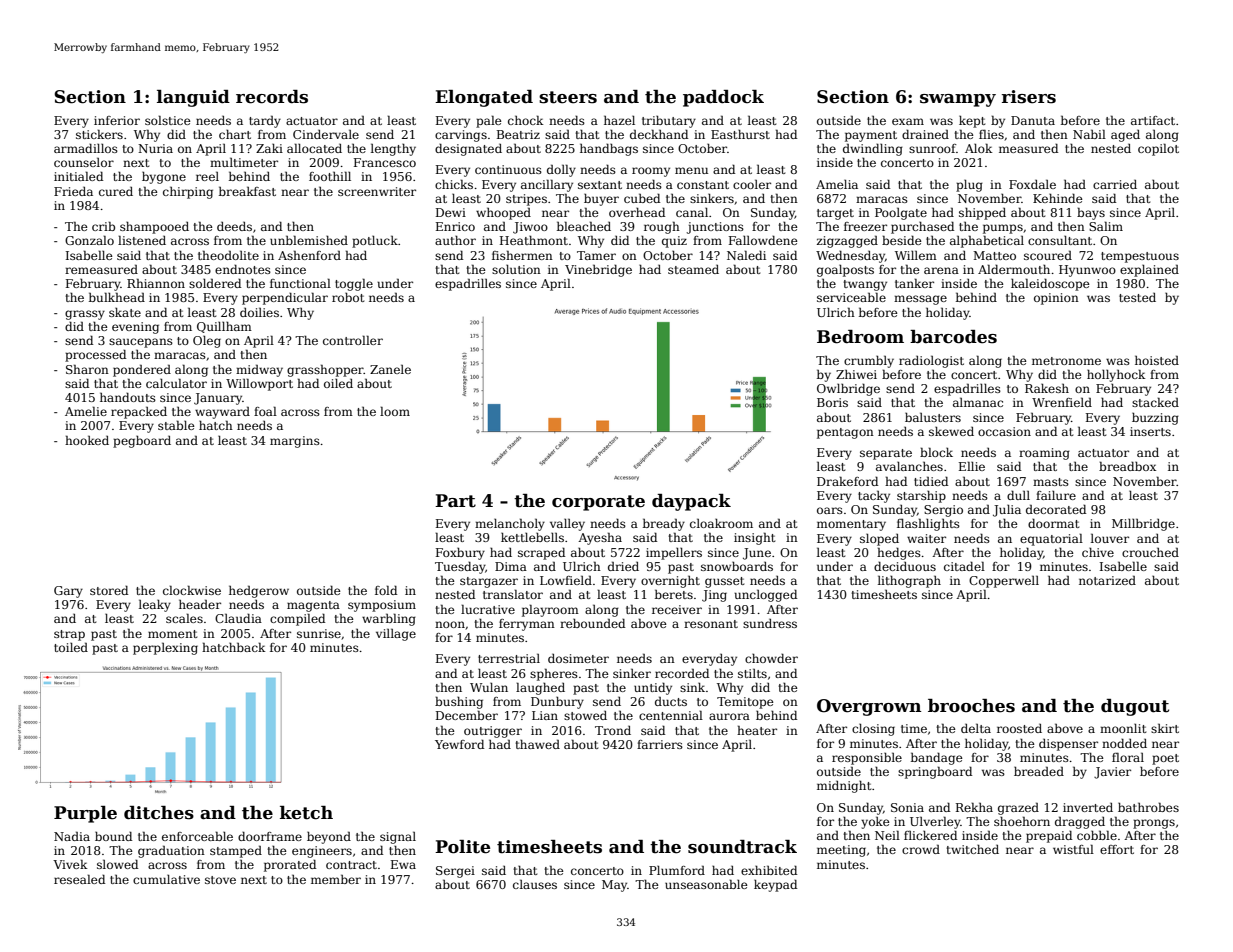 The image size is (1233, 952). Describe the element at coordinates (69, 635) in the screenshot. I see `strap` at that location.
